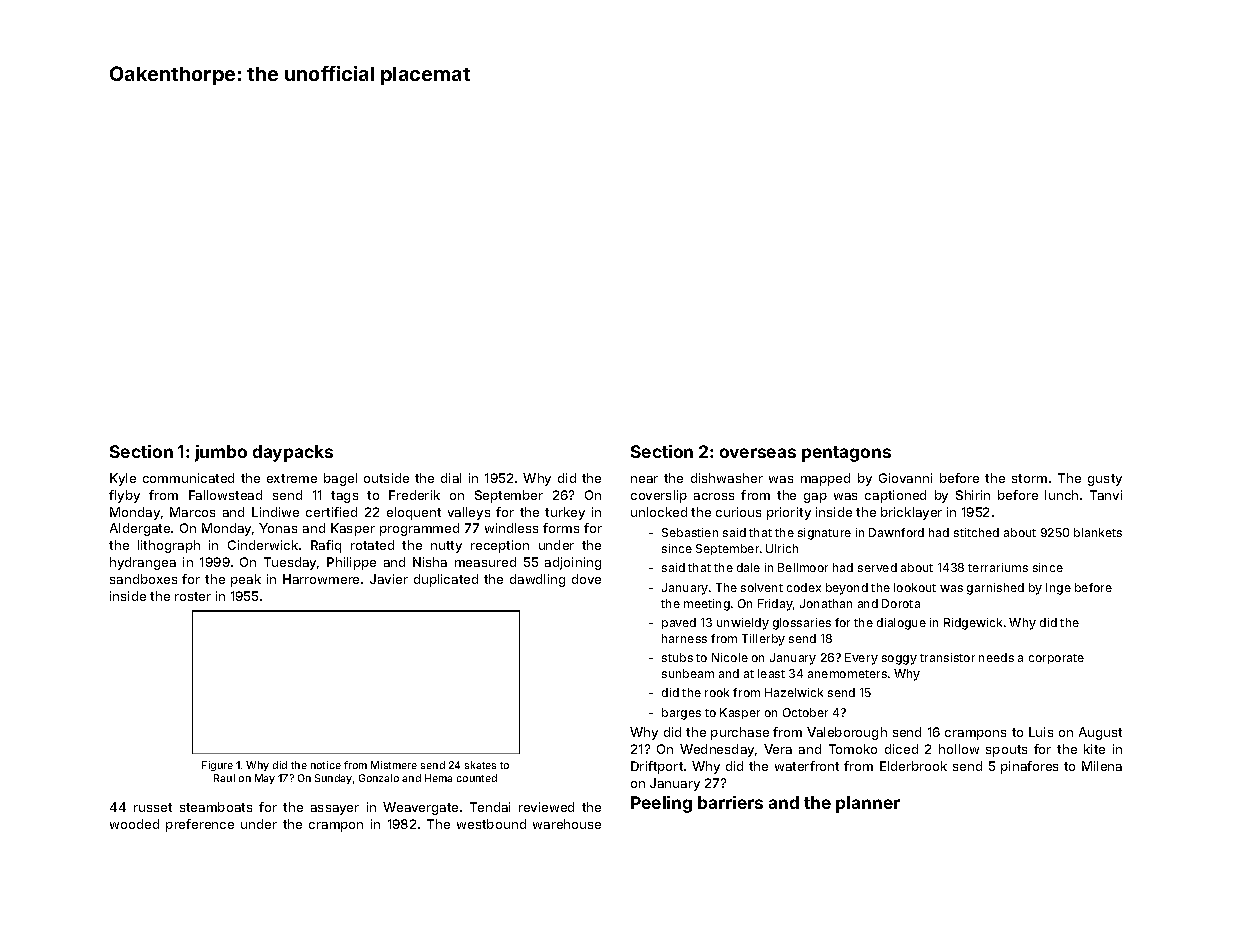  What do you see at coordinates (684, 638) in the screenshot?
I see `harness` at bounding box center [684, 638].
